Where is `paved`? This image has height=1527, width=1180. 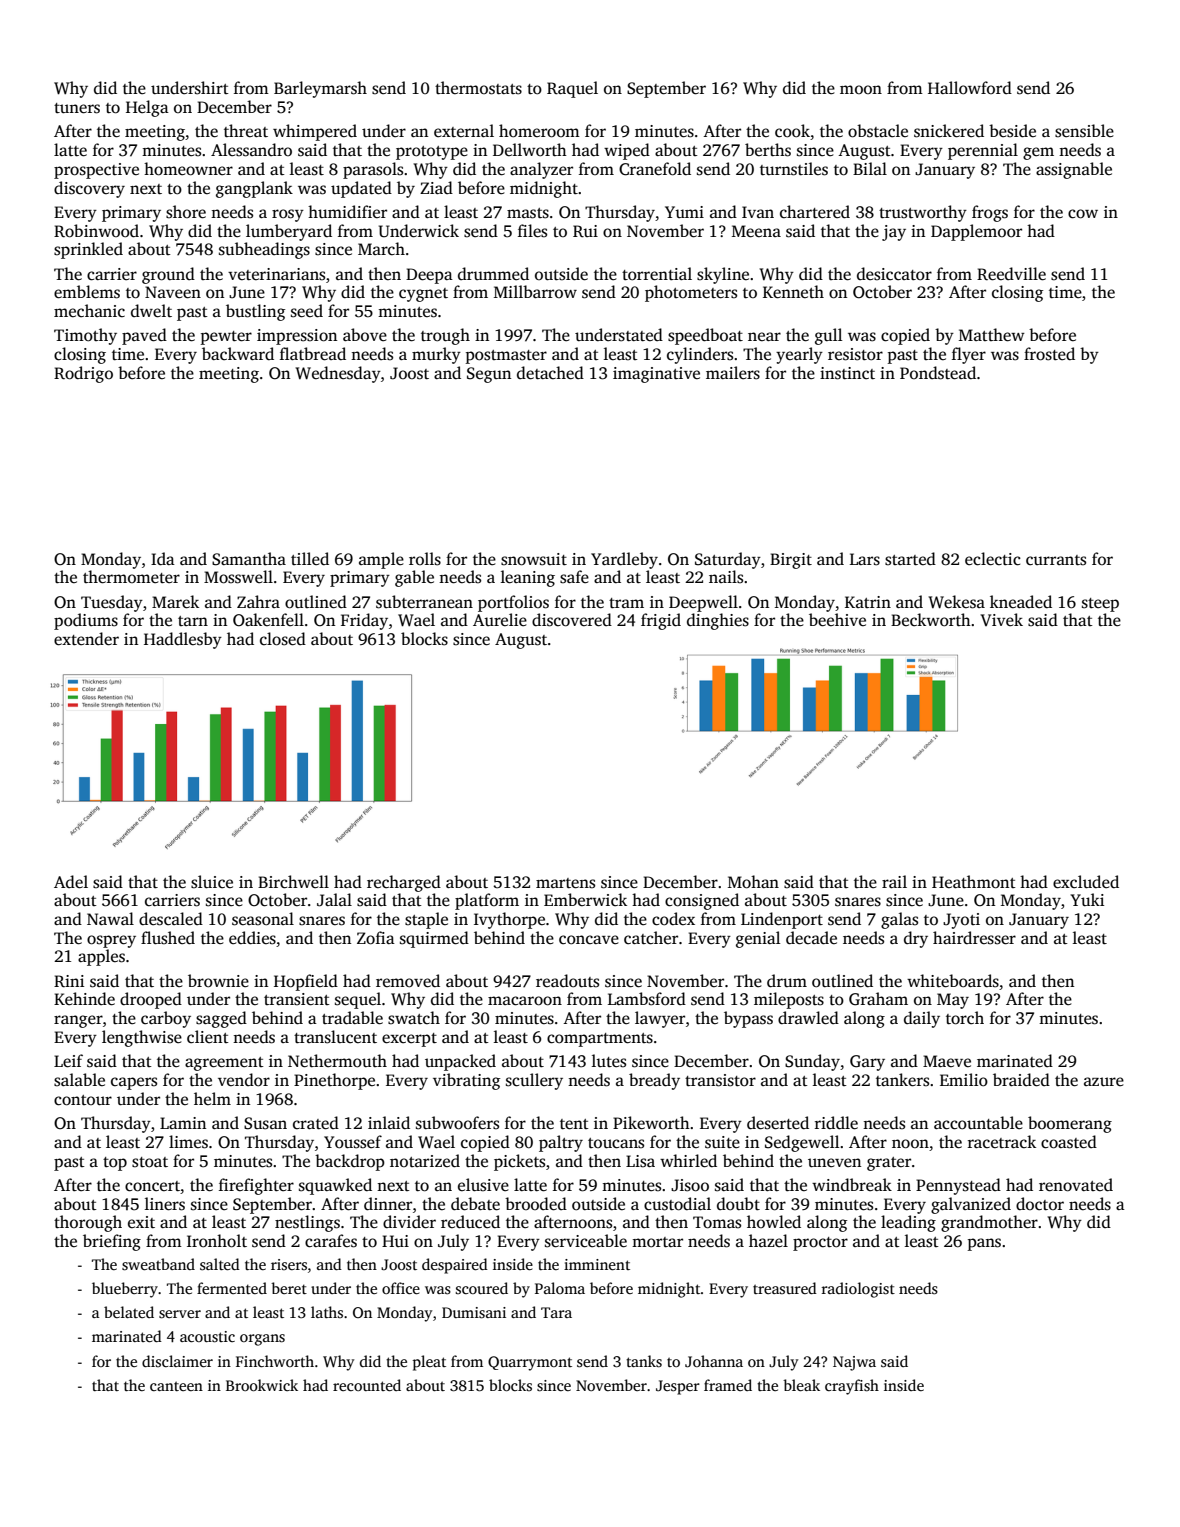
paved is located at coordinates (144, 336).
